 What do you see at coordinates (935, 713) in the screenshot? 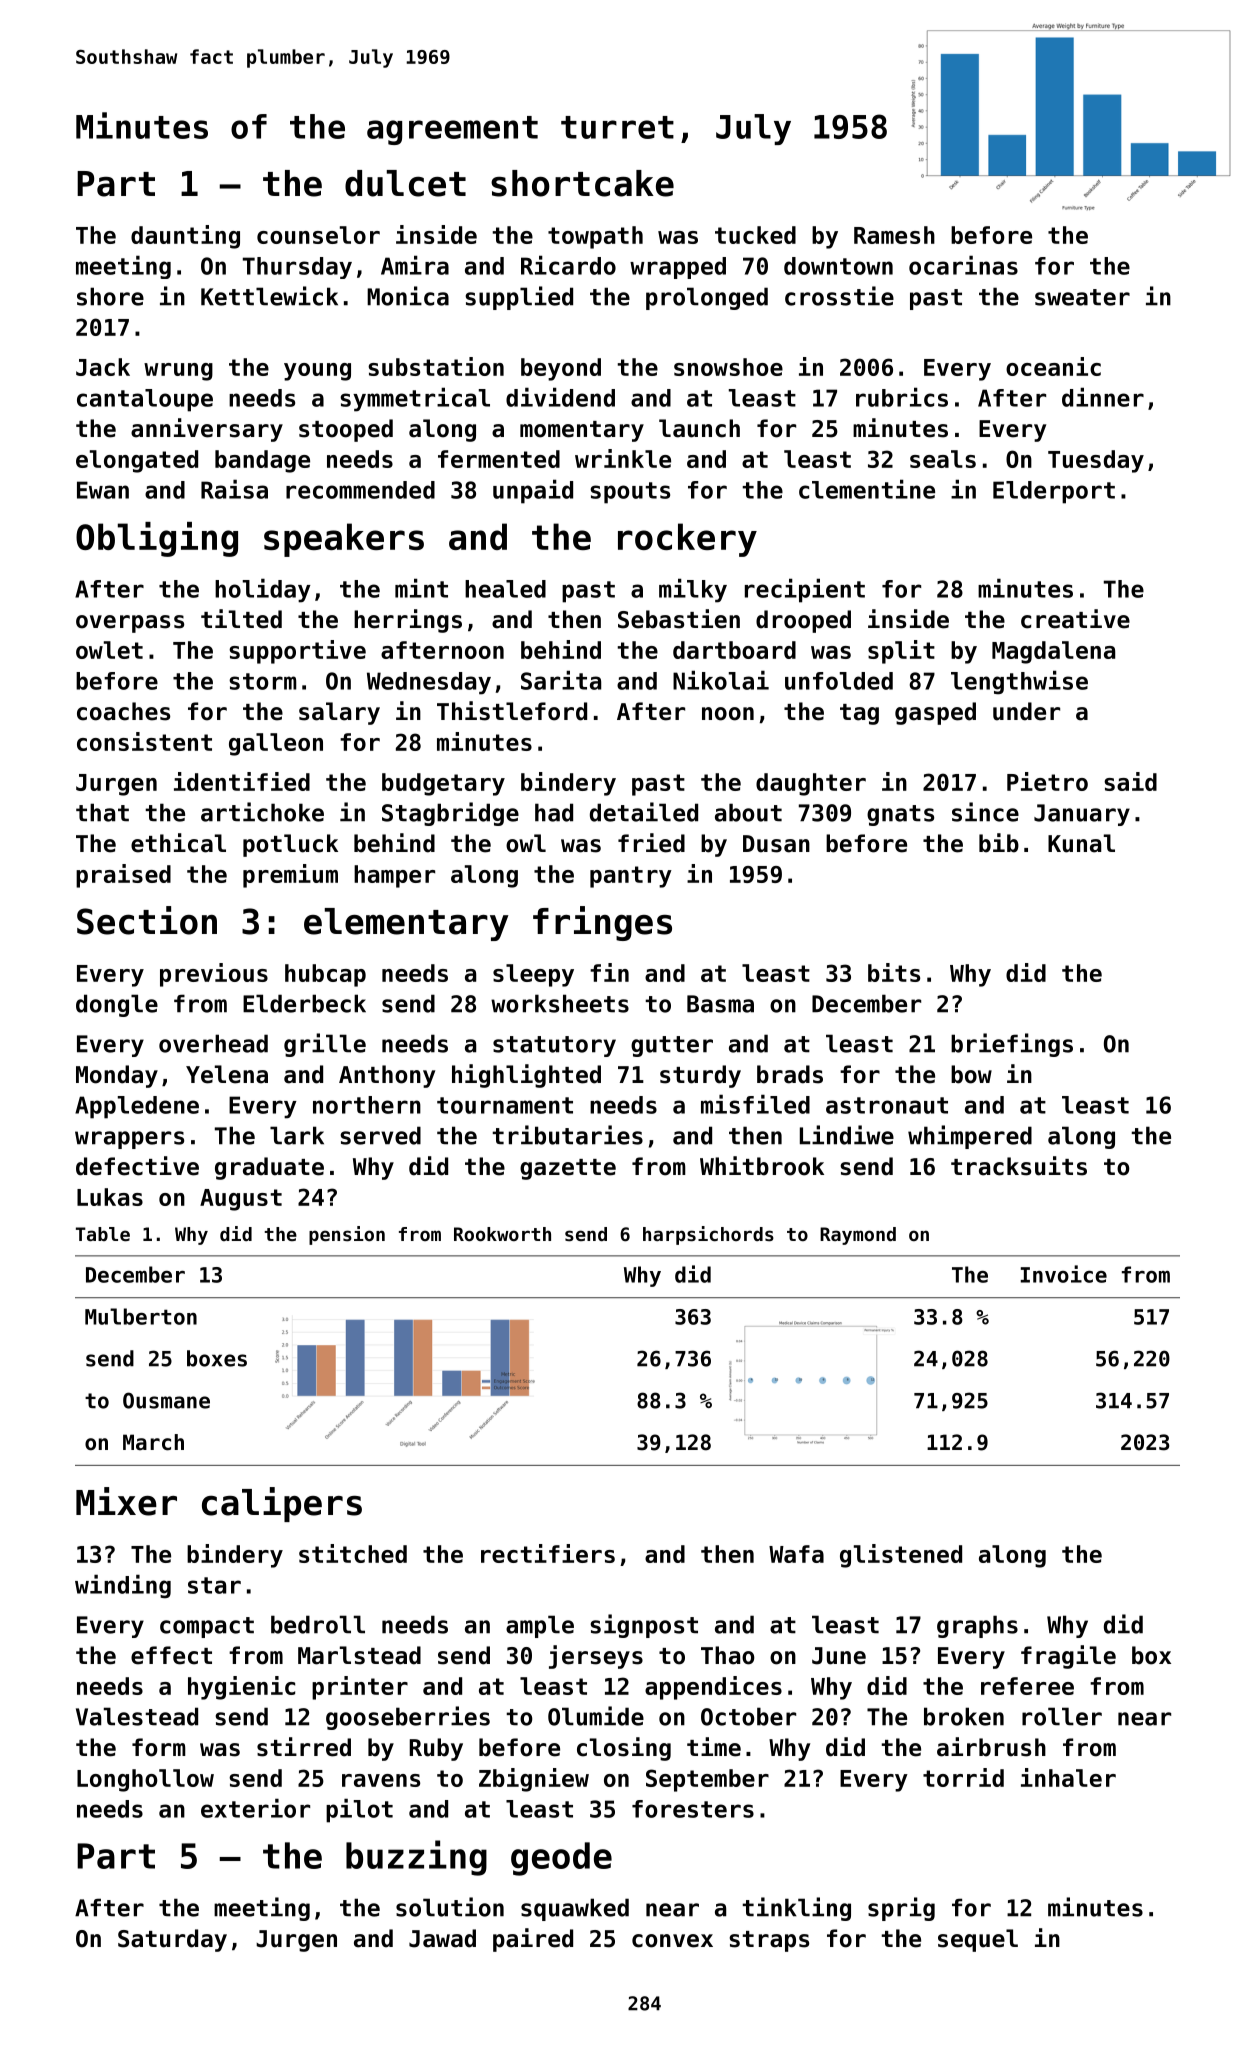
I see `gasped` at bounding box center [935, 713].
